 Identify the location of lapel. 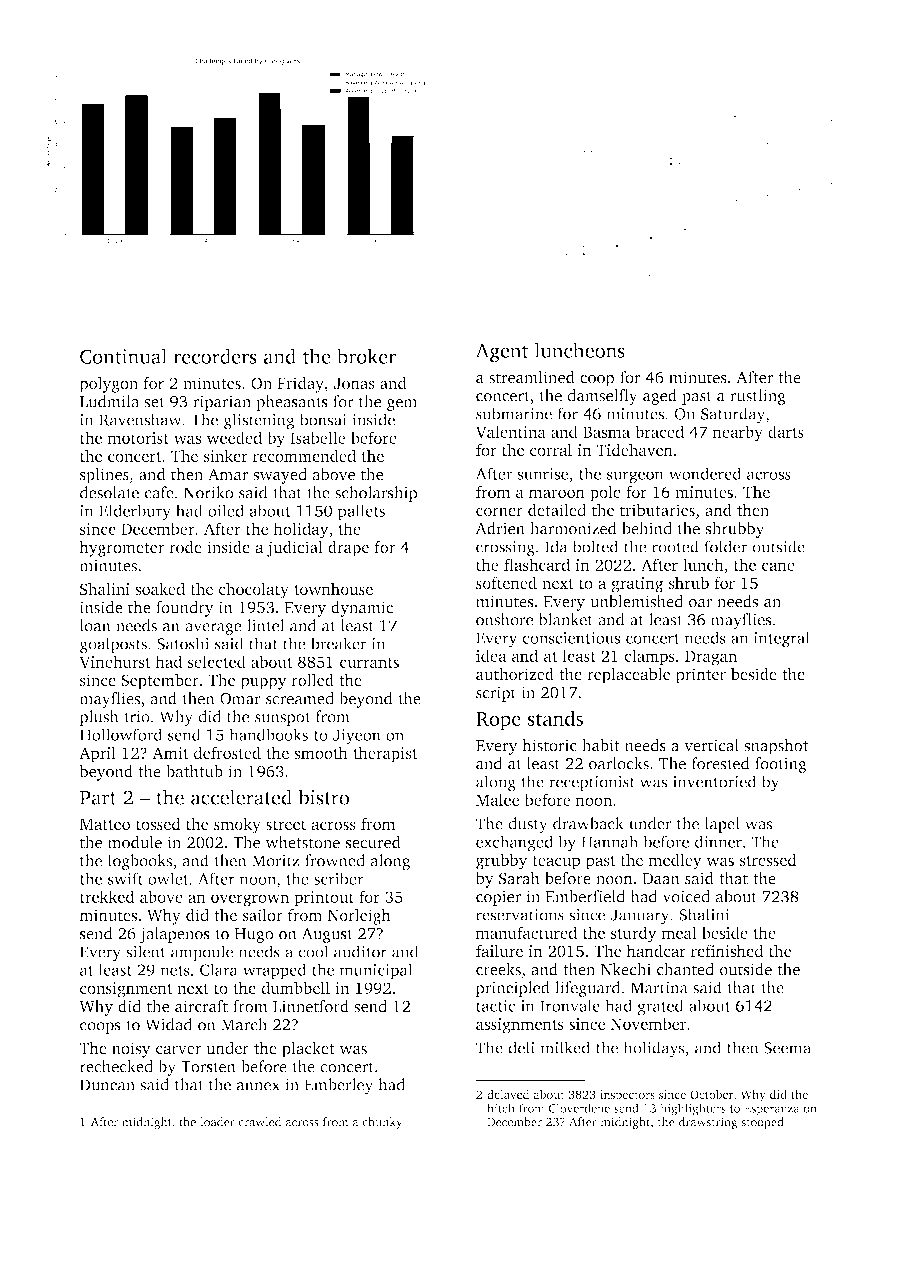
(722, 825).
